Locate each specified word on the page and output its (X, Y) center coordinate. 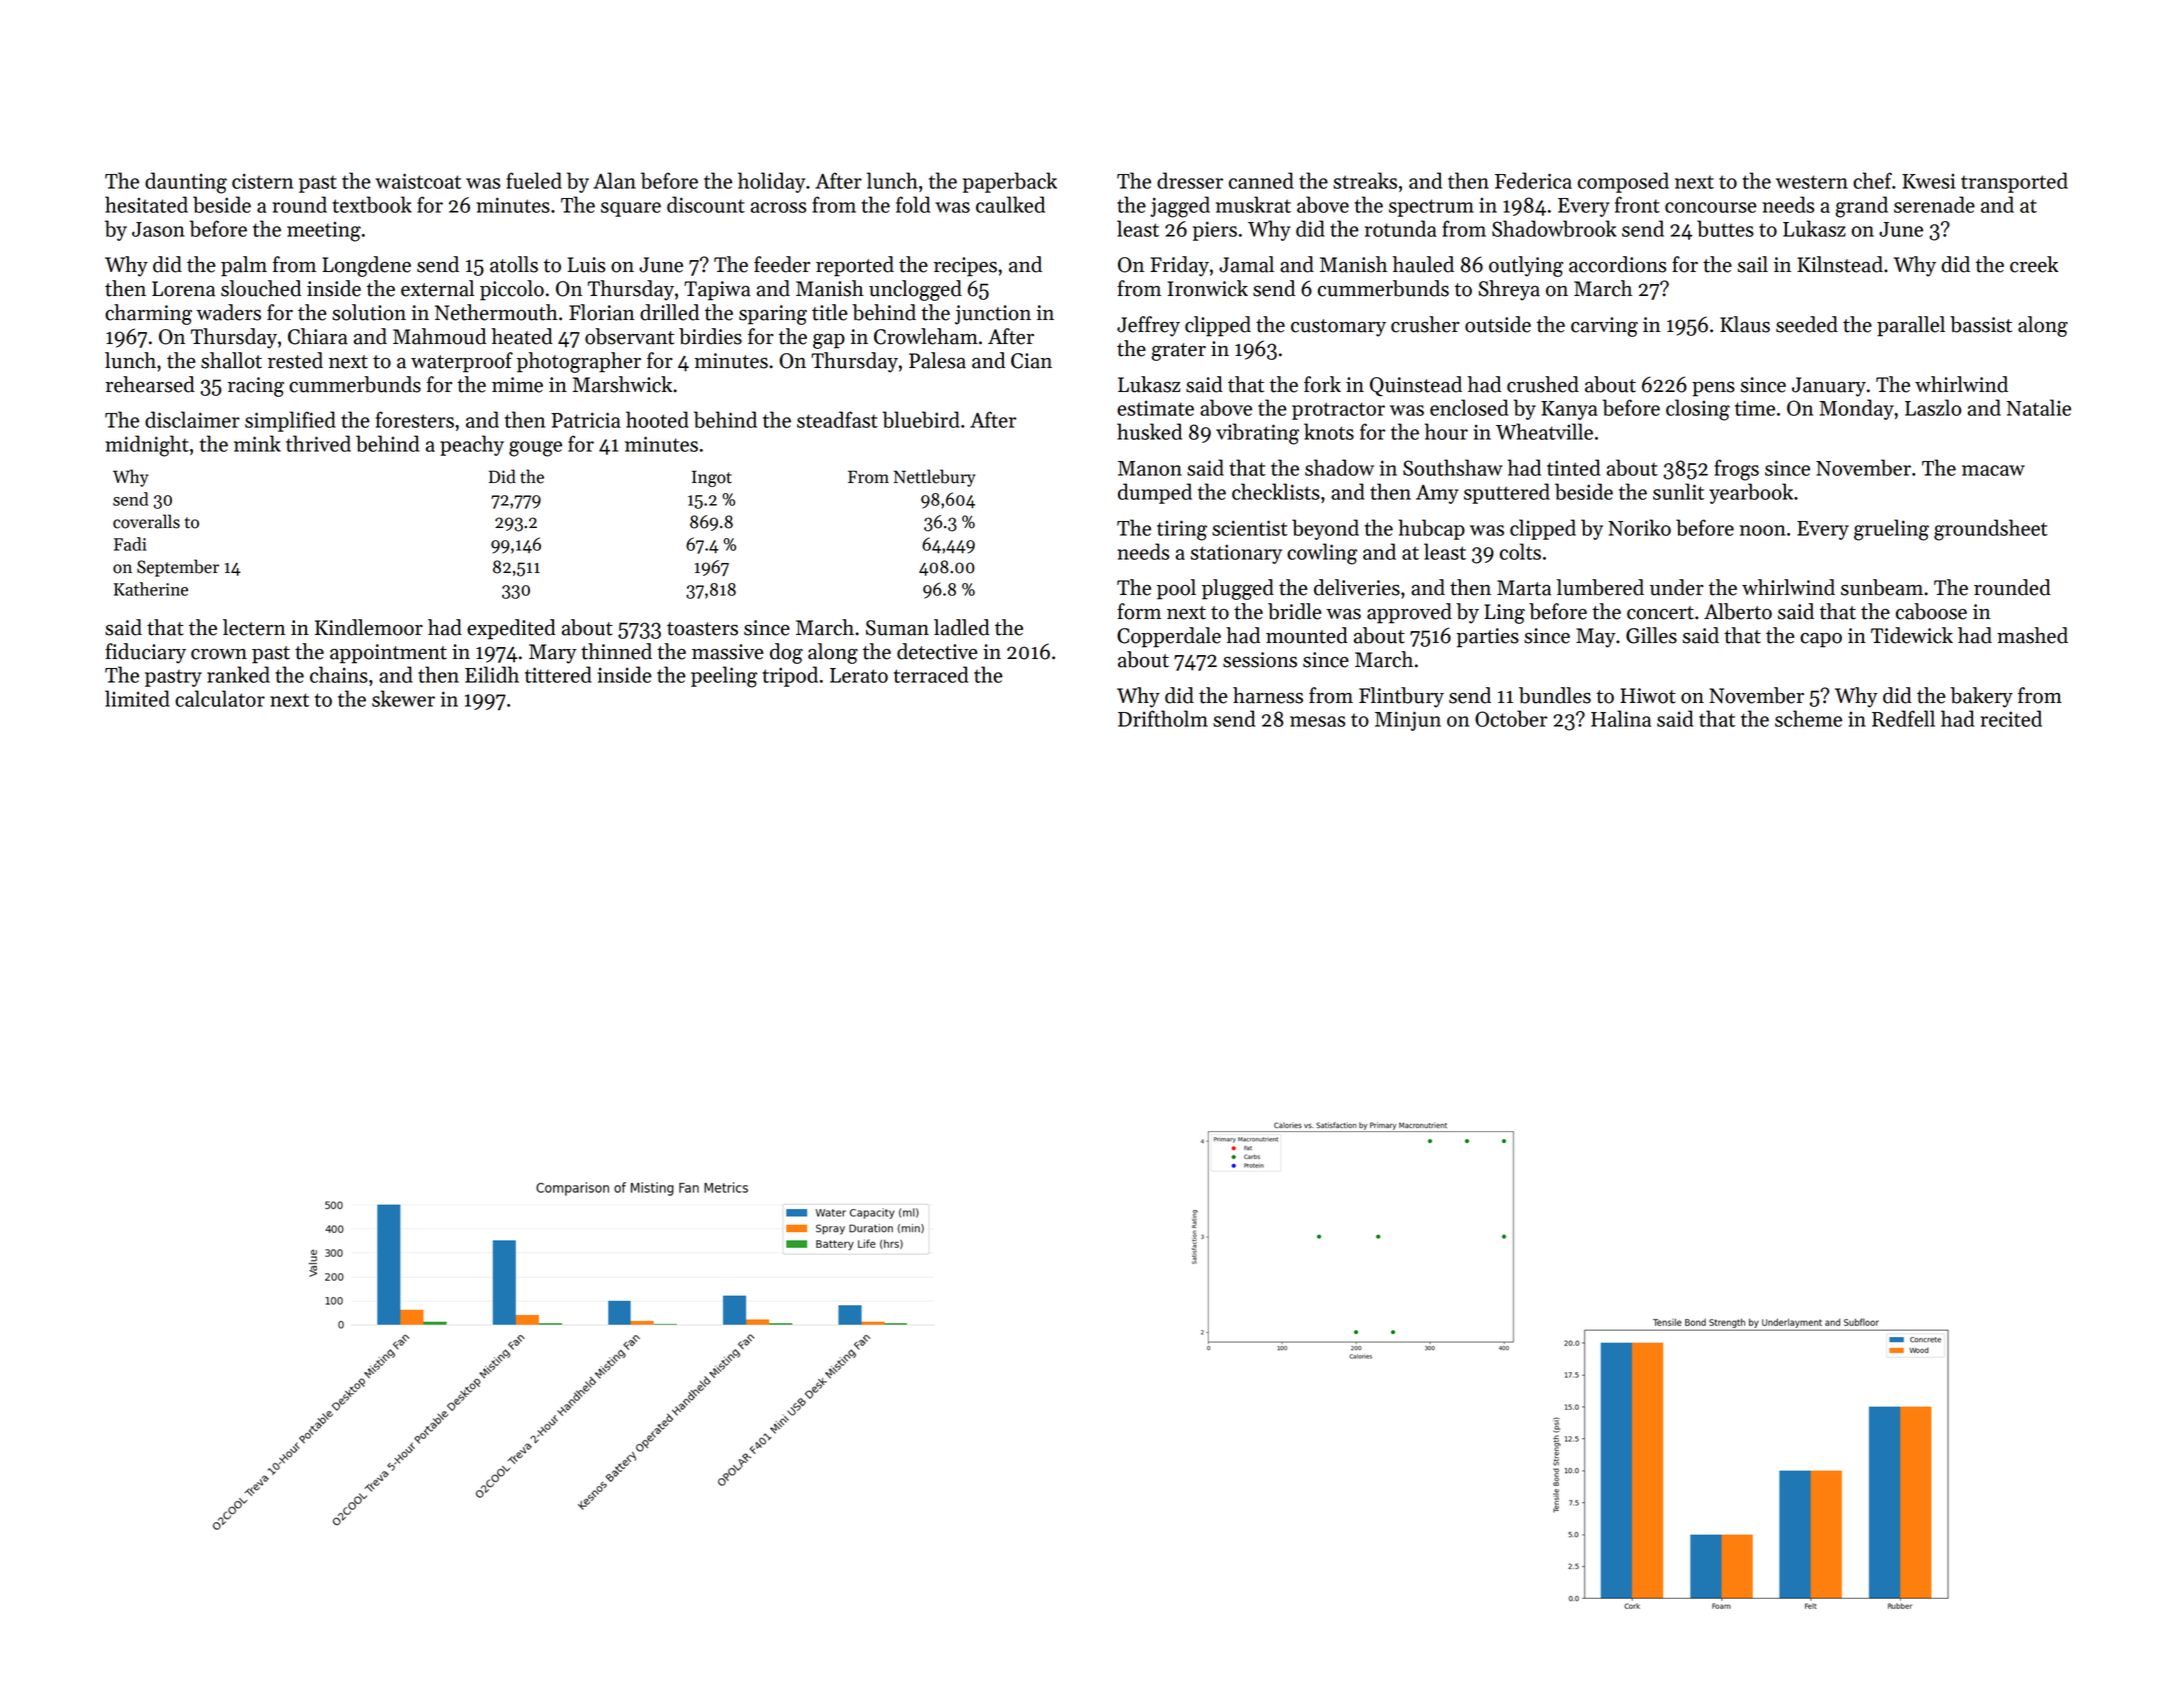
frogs (1736, 470)
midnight (147, 446)
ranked (238, 674)
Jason (158, 229)
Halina (1621, 718)
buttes (1725, 228)
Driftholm (1163, 718)
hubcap (1431, 529)
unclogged (915, 290)
